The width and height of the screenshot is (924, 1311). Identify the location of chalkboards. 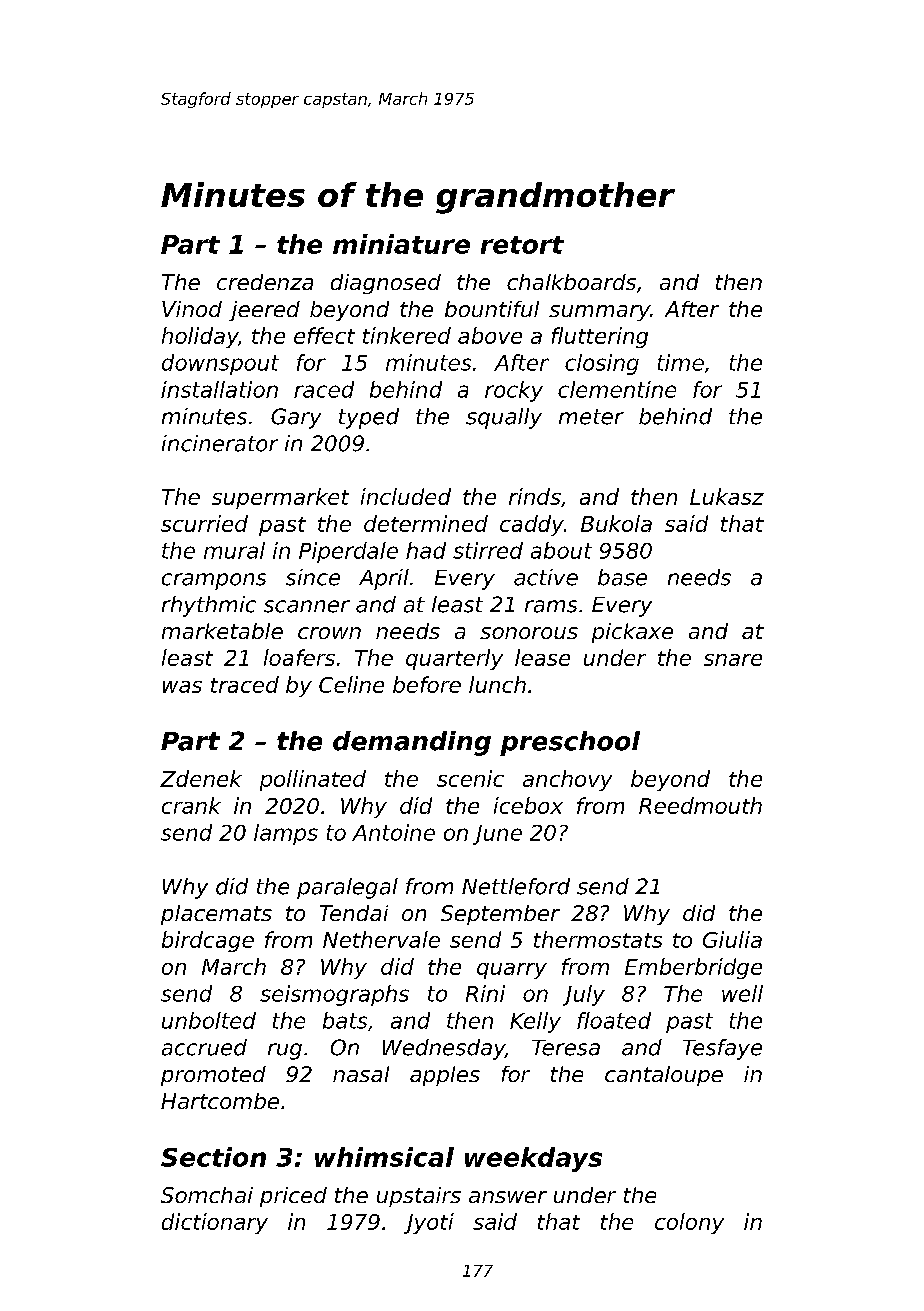
(571, 282).
